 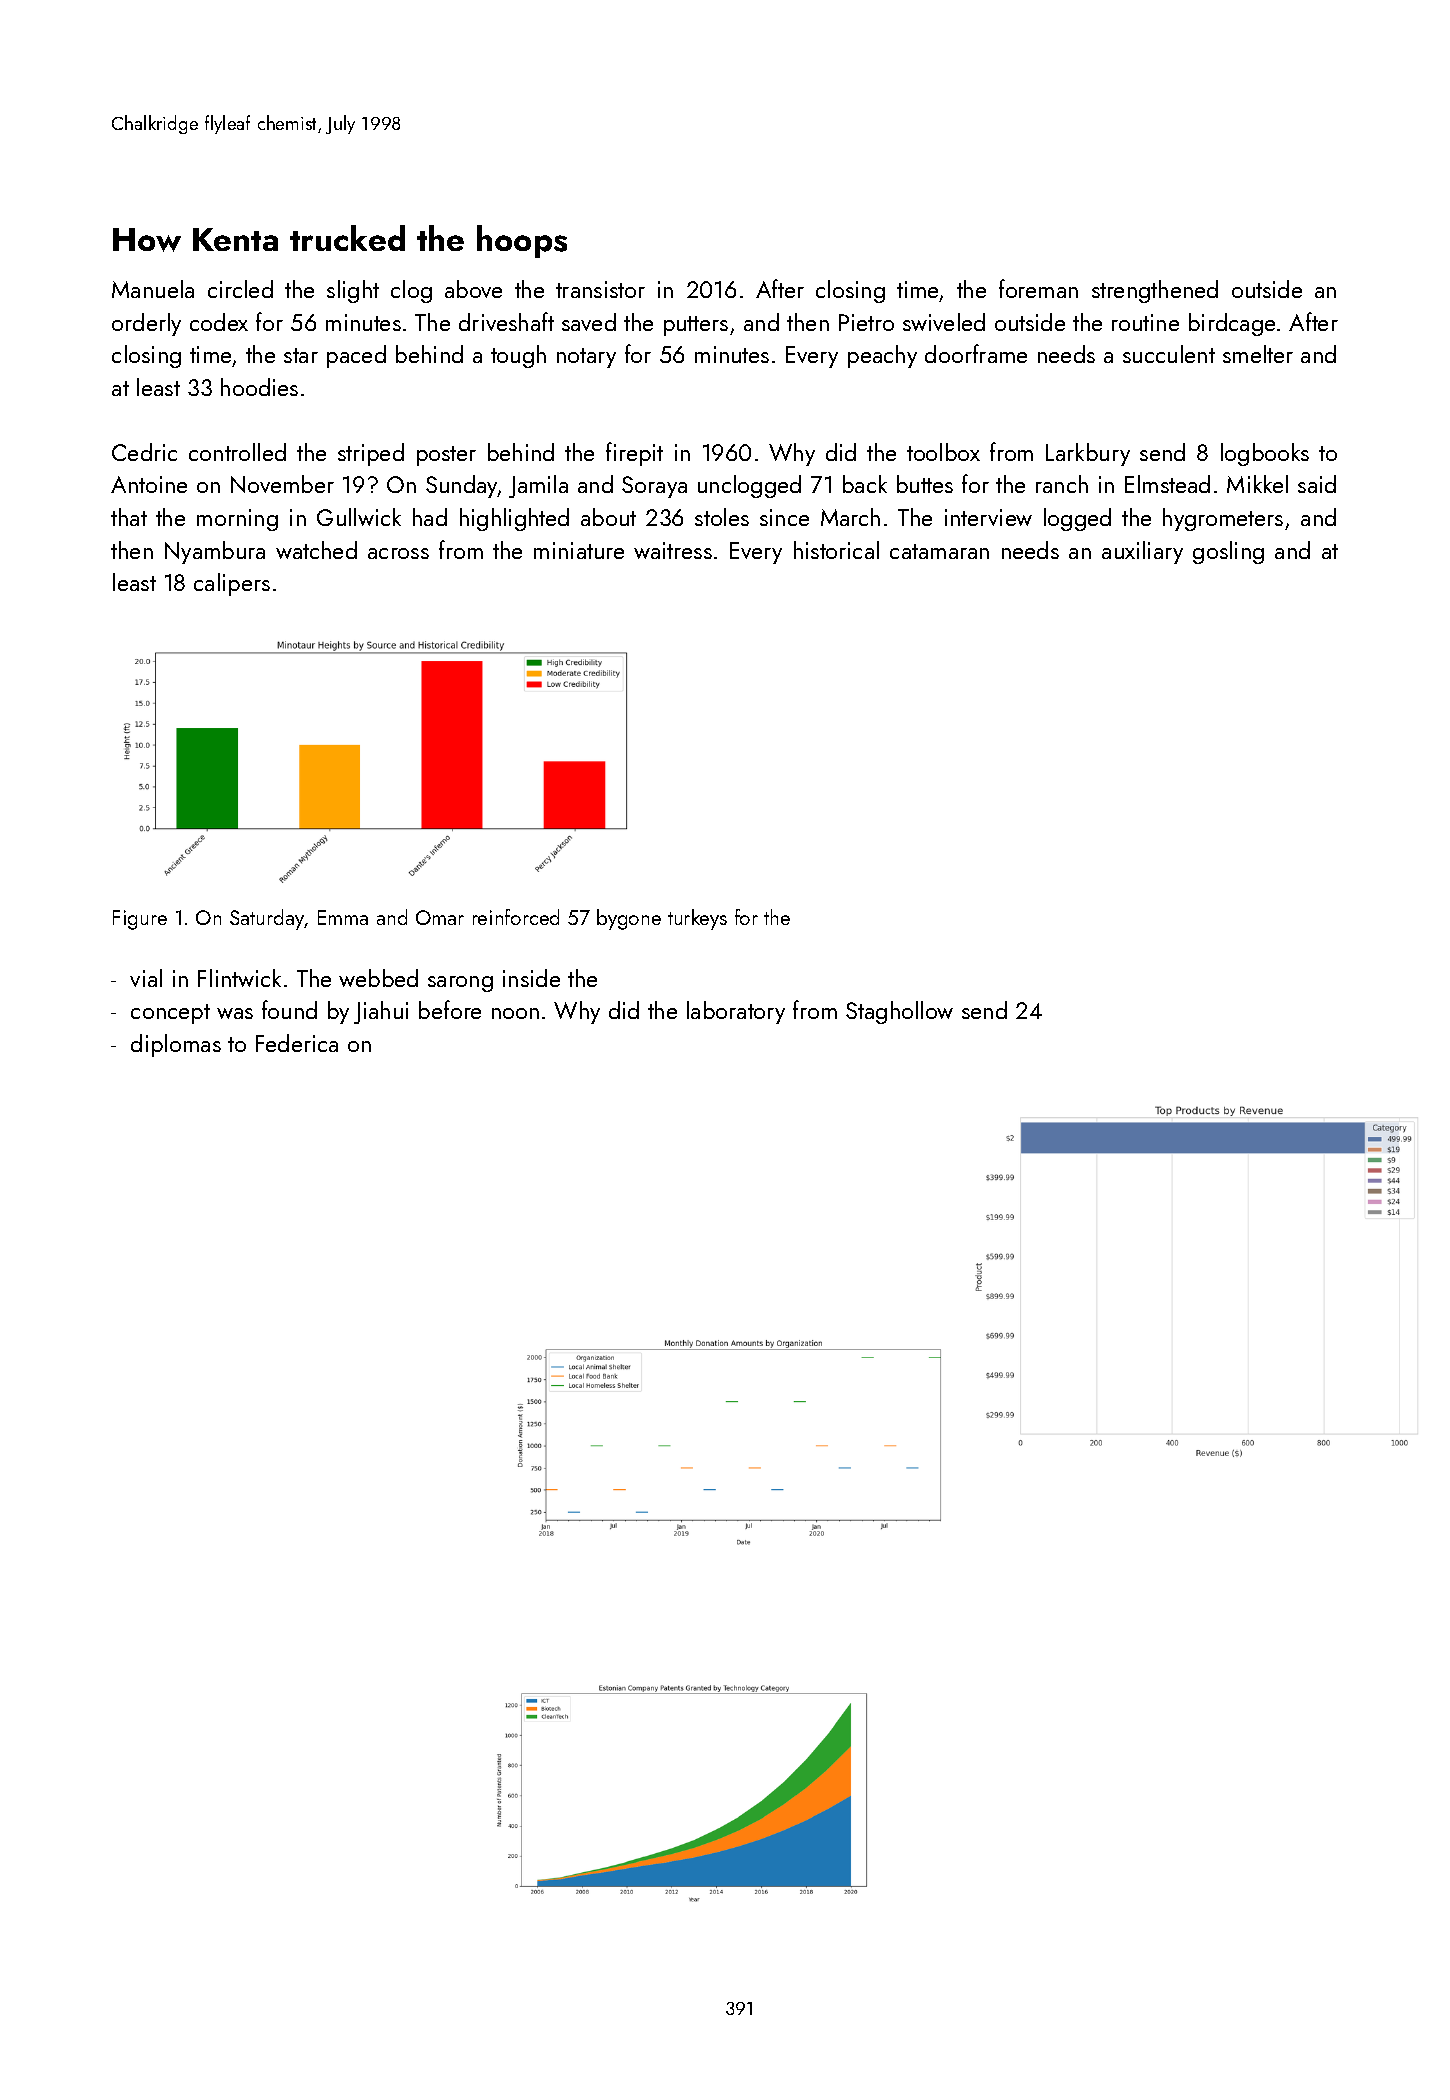 What do you see at coordinates (629, 919) in the screenshot?
I see `bygone` at bounding box center [629, 919].
